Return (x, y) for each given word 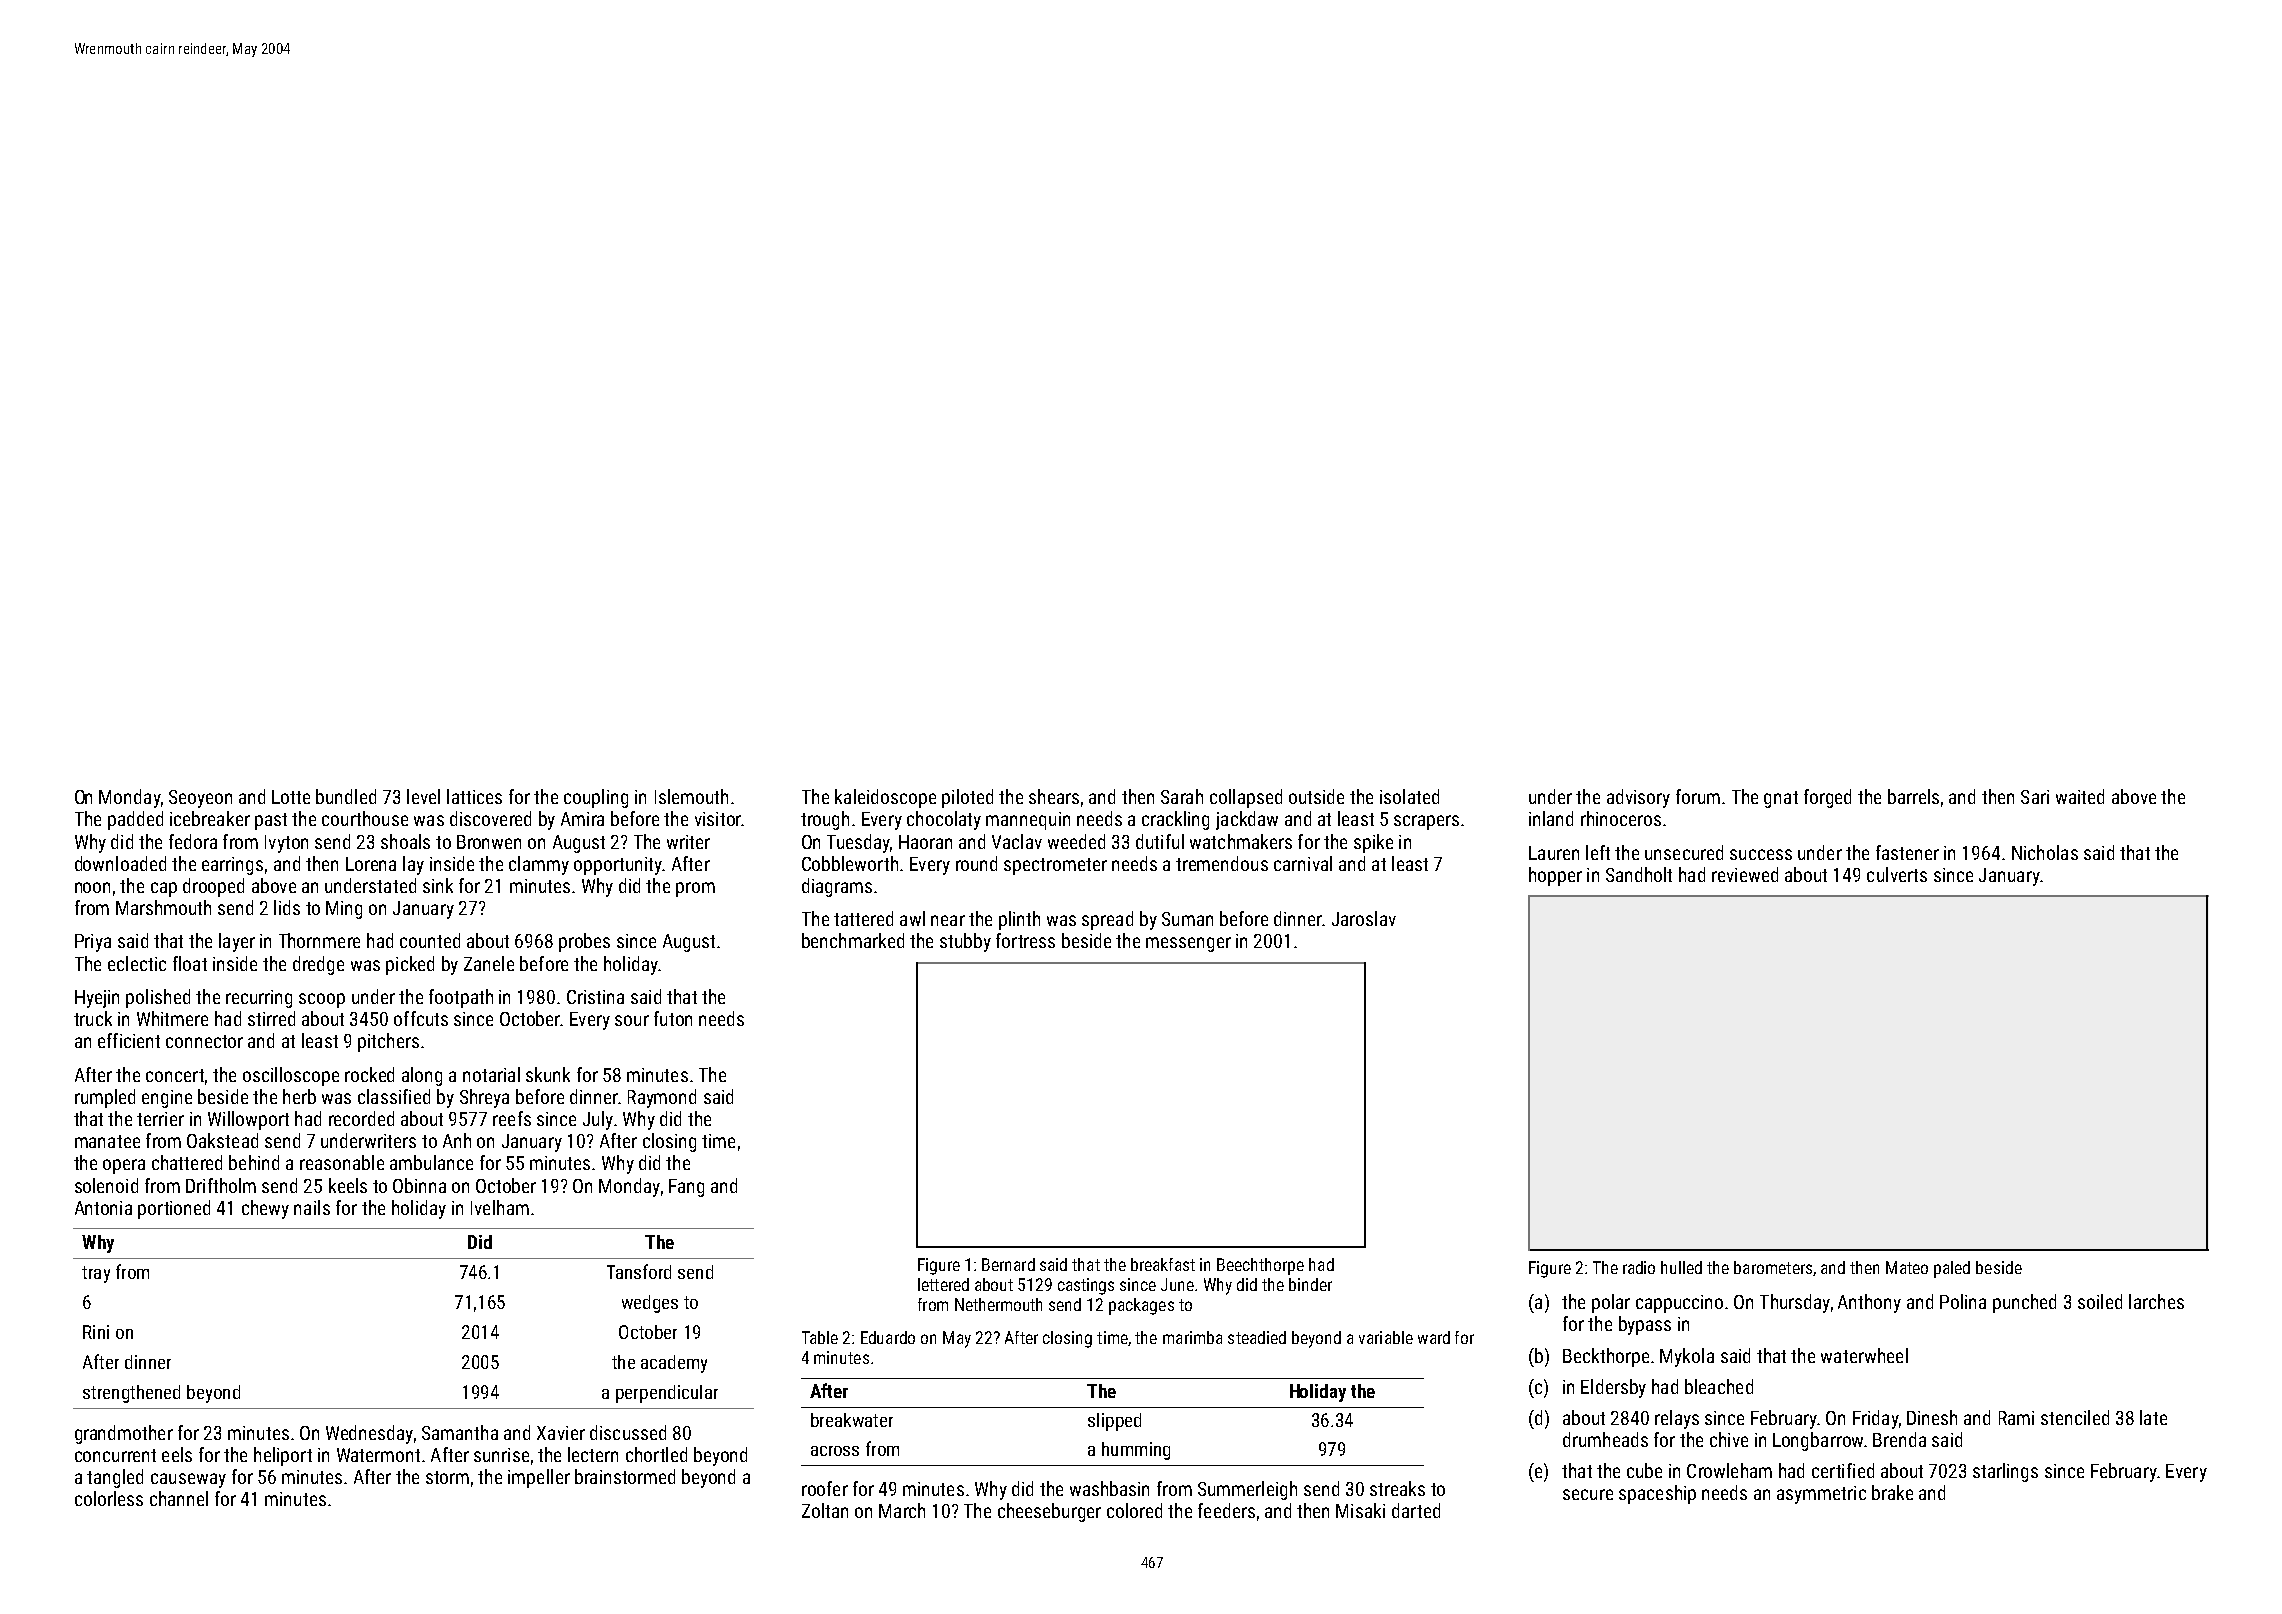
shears (1054, 796)
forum (1698, 796)
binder (1310, 1284)
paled (1952, 1269)
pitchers (388, 1042)
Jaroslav (1364, 918)
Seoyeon (200, 799)
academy (674, 1364)
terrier (160, 1119)
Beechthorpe (1260, 1266)
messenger (1188, 944)
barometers (1773, 1267)
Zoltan (825, 1510)
